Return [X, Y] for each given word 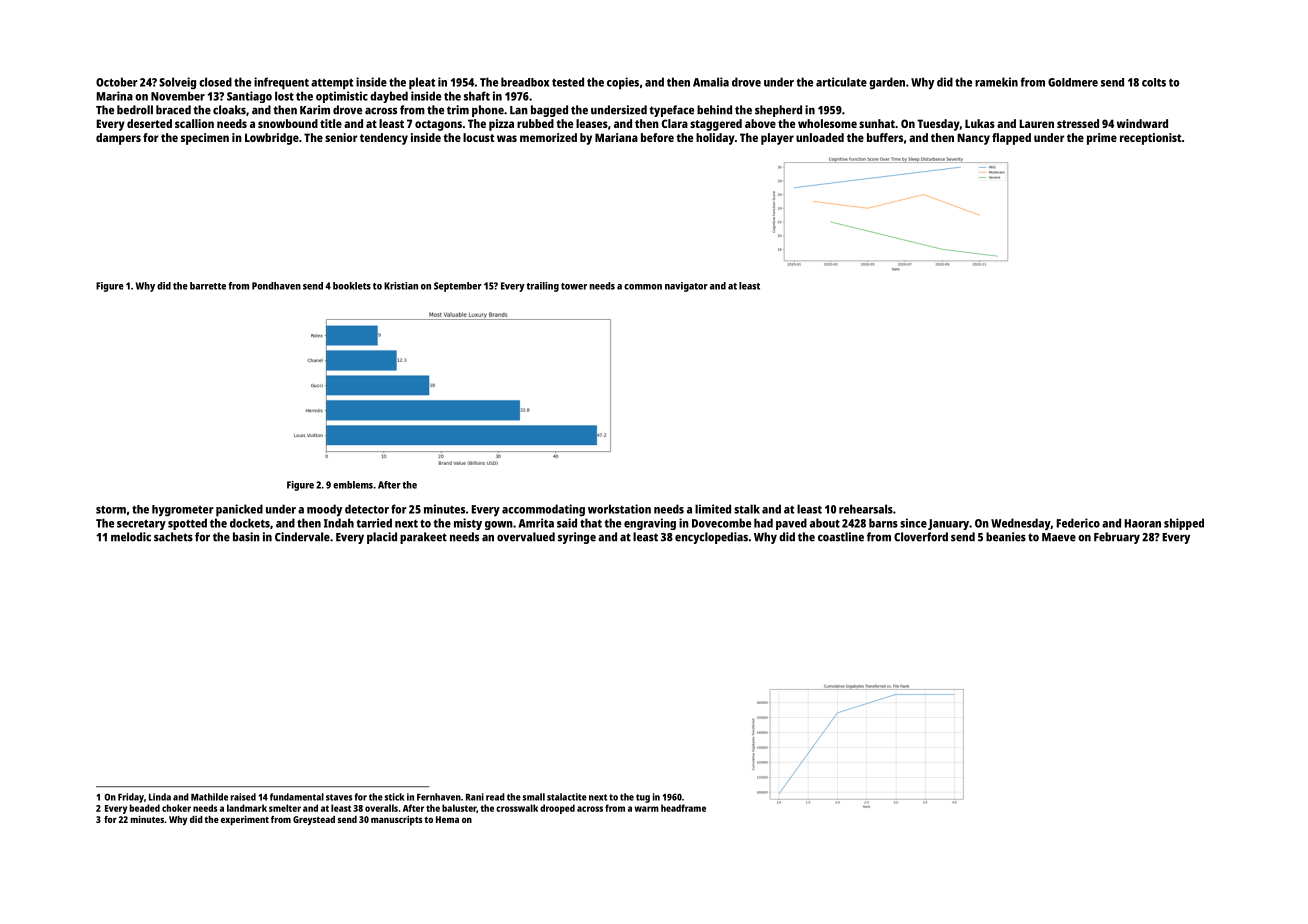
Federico [1078, 523]
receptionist [1150, 139]
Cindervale [302, 537]
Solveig [177, 83]
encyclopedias [711, 538]
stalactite [567, 797]
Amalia [711, 82]
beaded [145, 808]
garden [887, 83]
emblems [353, 485]
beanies [1006, 537]
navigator [686, 287]
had [763, 523]
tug [643, 798]
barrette [208, 286]
